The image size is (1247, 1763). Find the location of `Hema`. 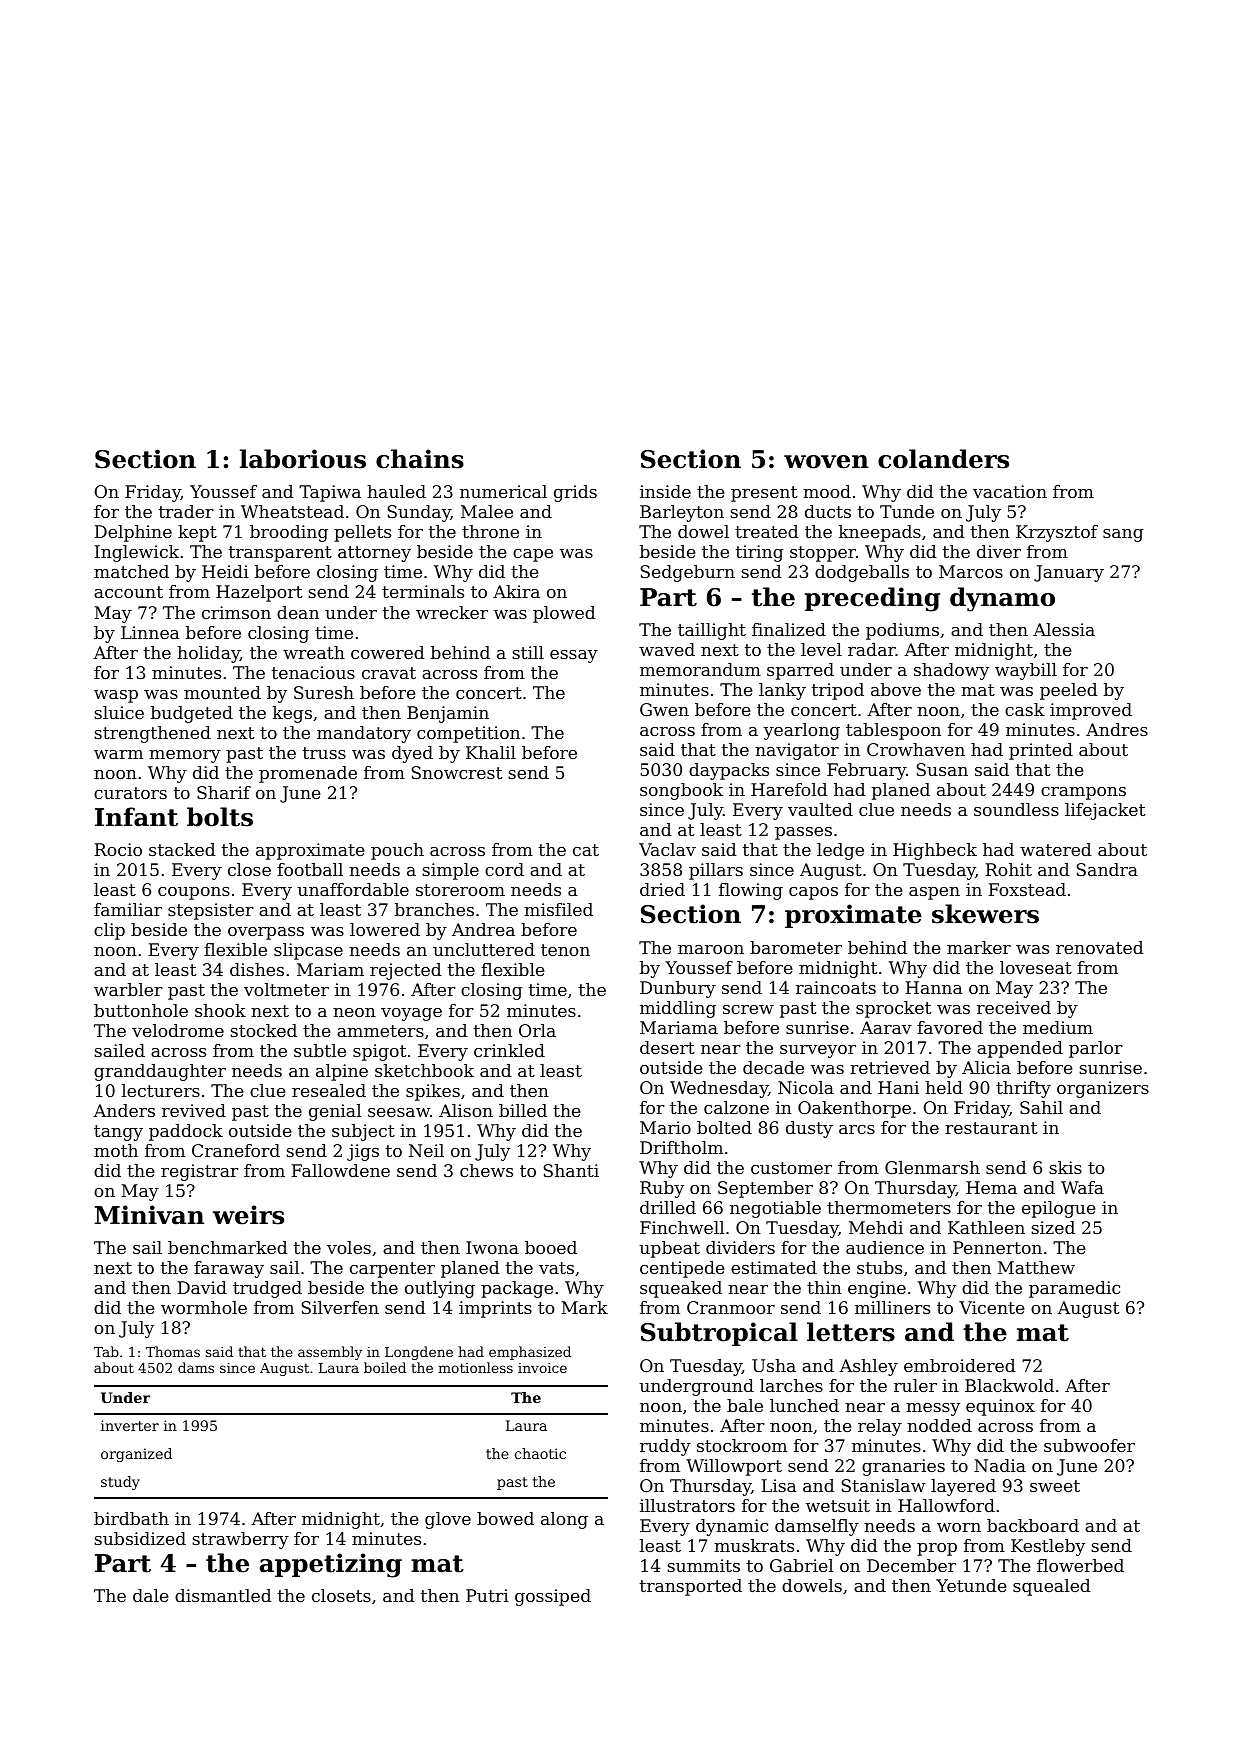

Hema is located at coordinates (991, 1187).
